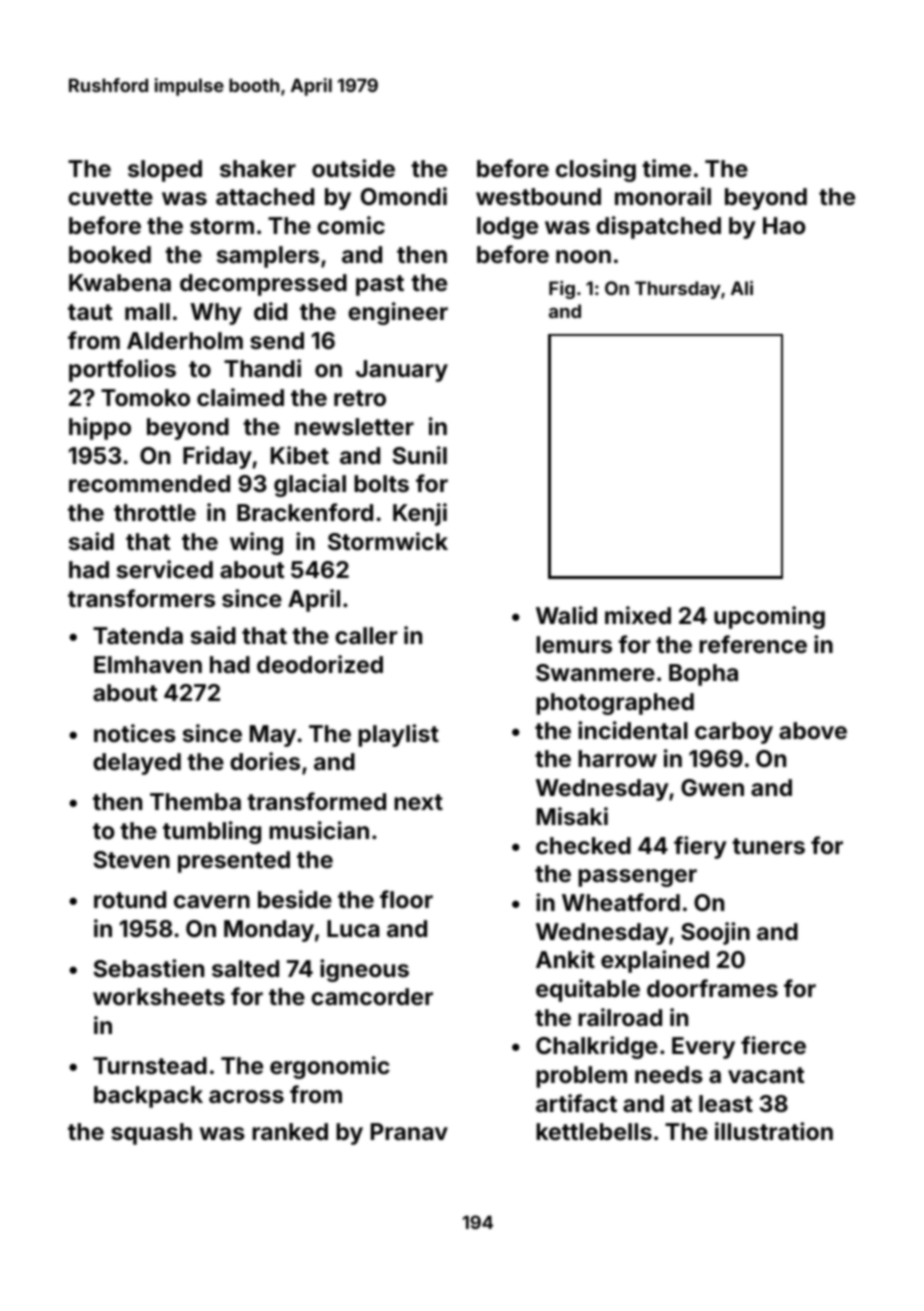 Image resolution: width=924 pixels, height=1311 pixels. What do you see at coordinates (666, 168) in the document?
I see `time` at bounding box center [666, 168].
